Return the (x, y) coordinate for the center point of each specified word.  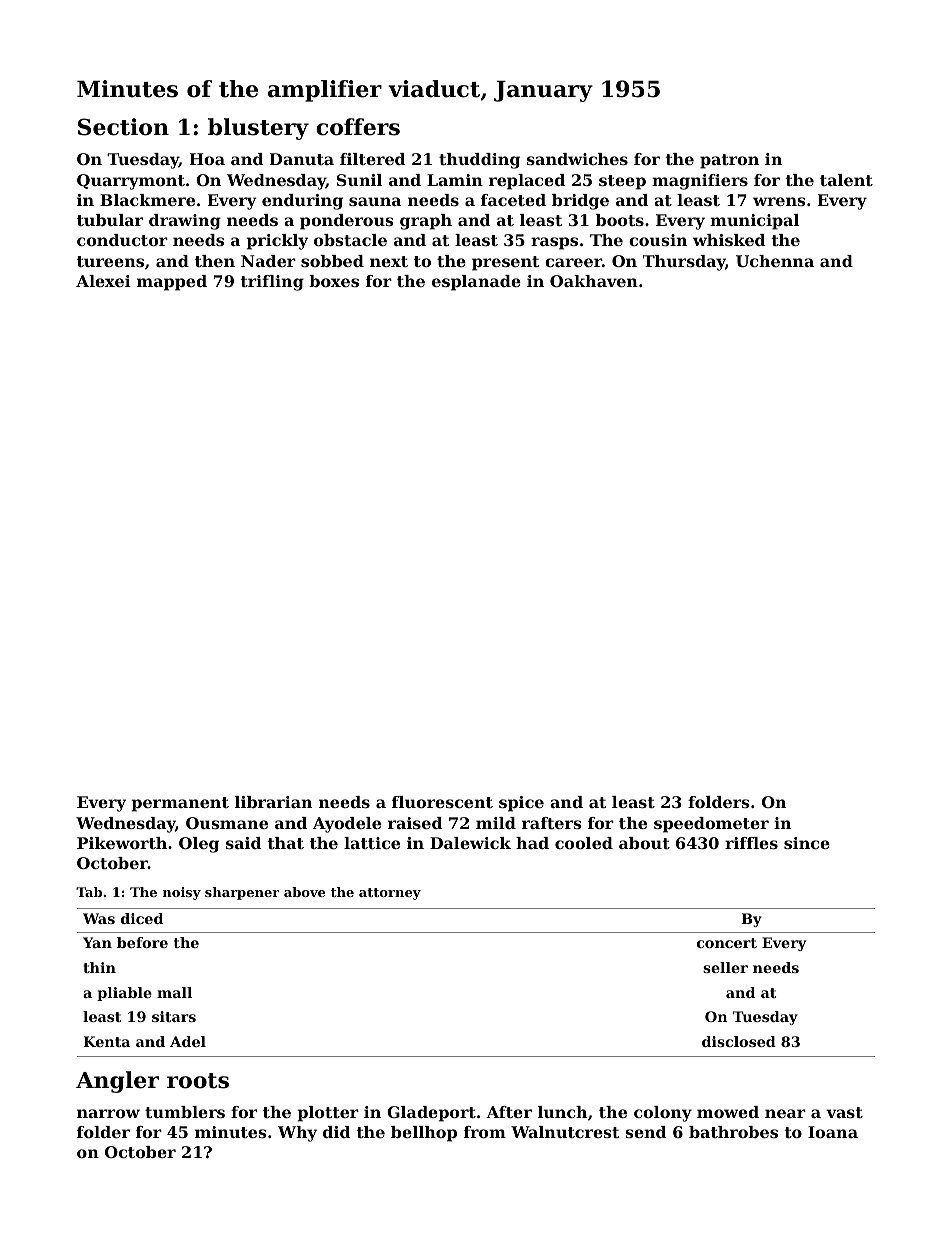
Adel (188, 1041)
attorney (390, 894)
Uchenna (775, 261)
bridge (580, 202)
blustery (258, 129)
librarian (273, 802)
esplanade (476, 283)
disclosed (739, 1041)
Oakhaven (594, 281)
